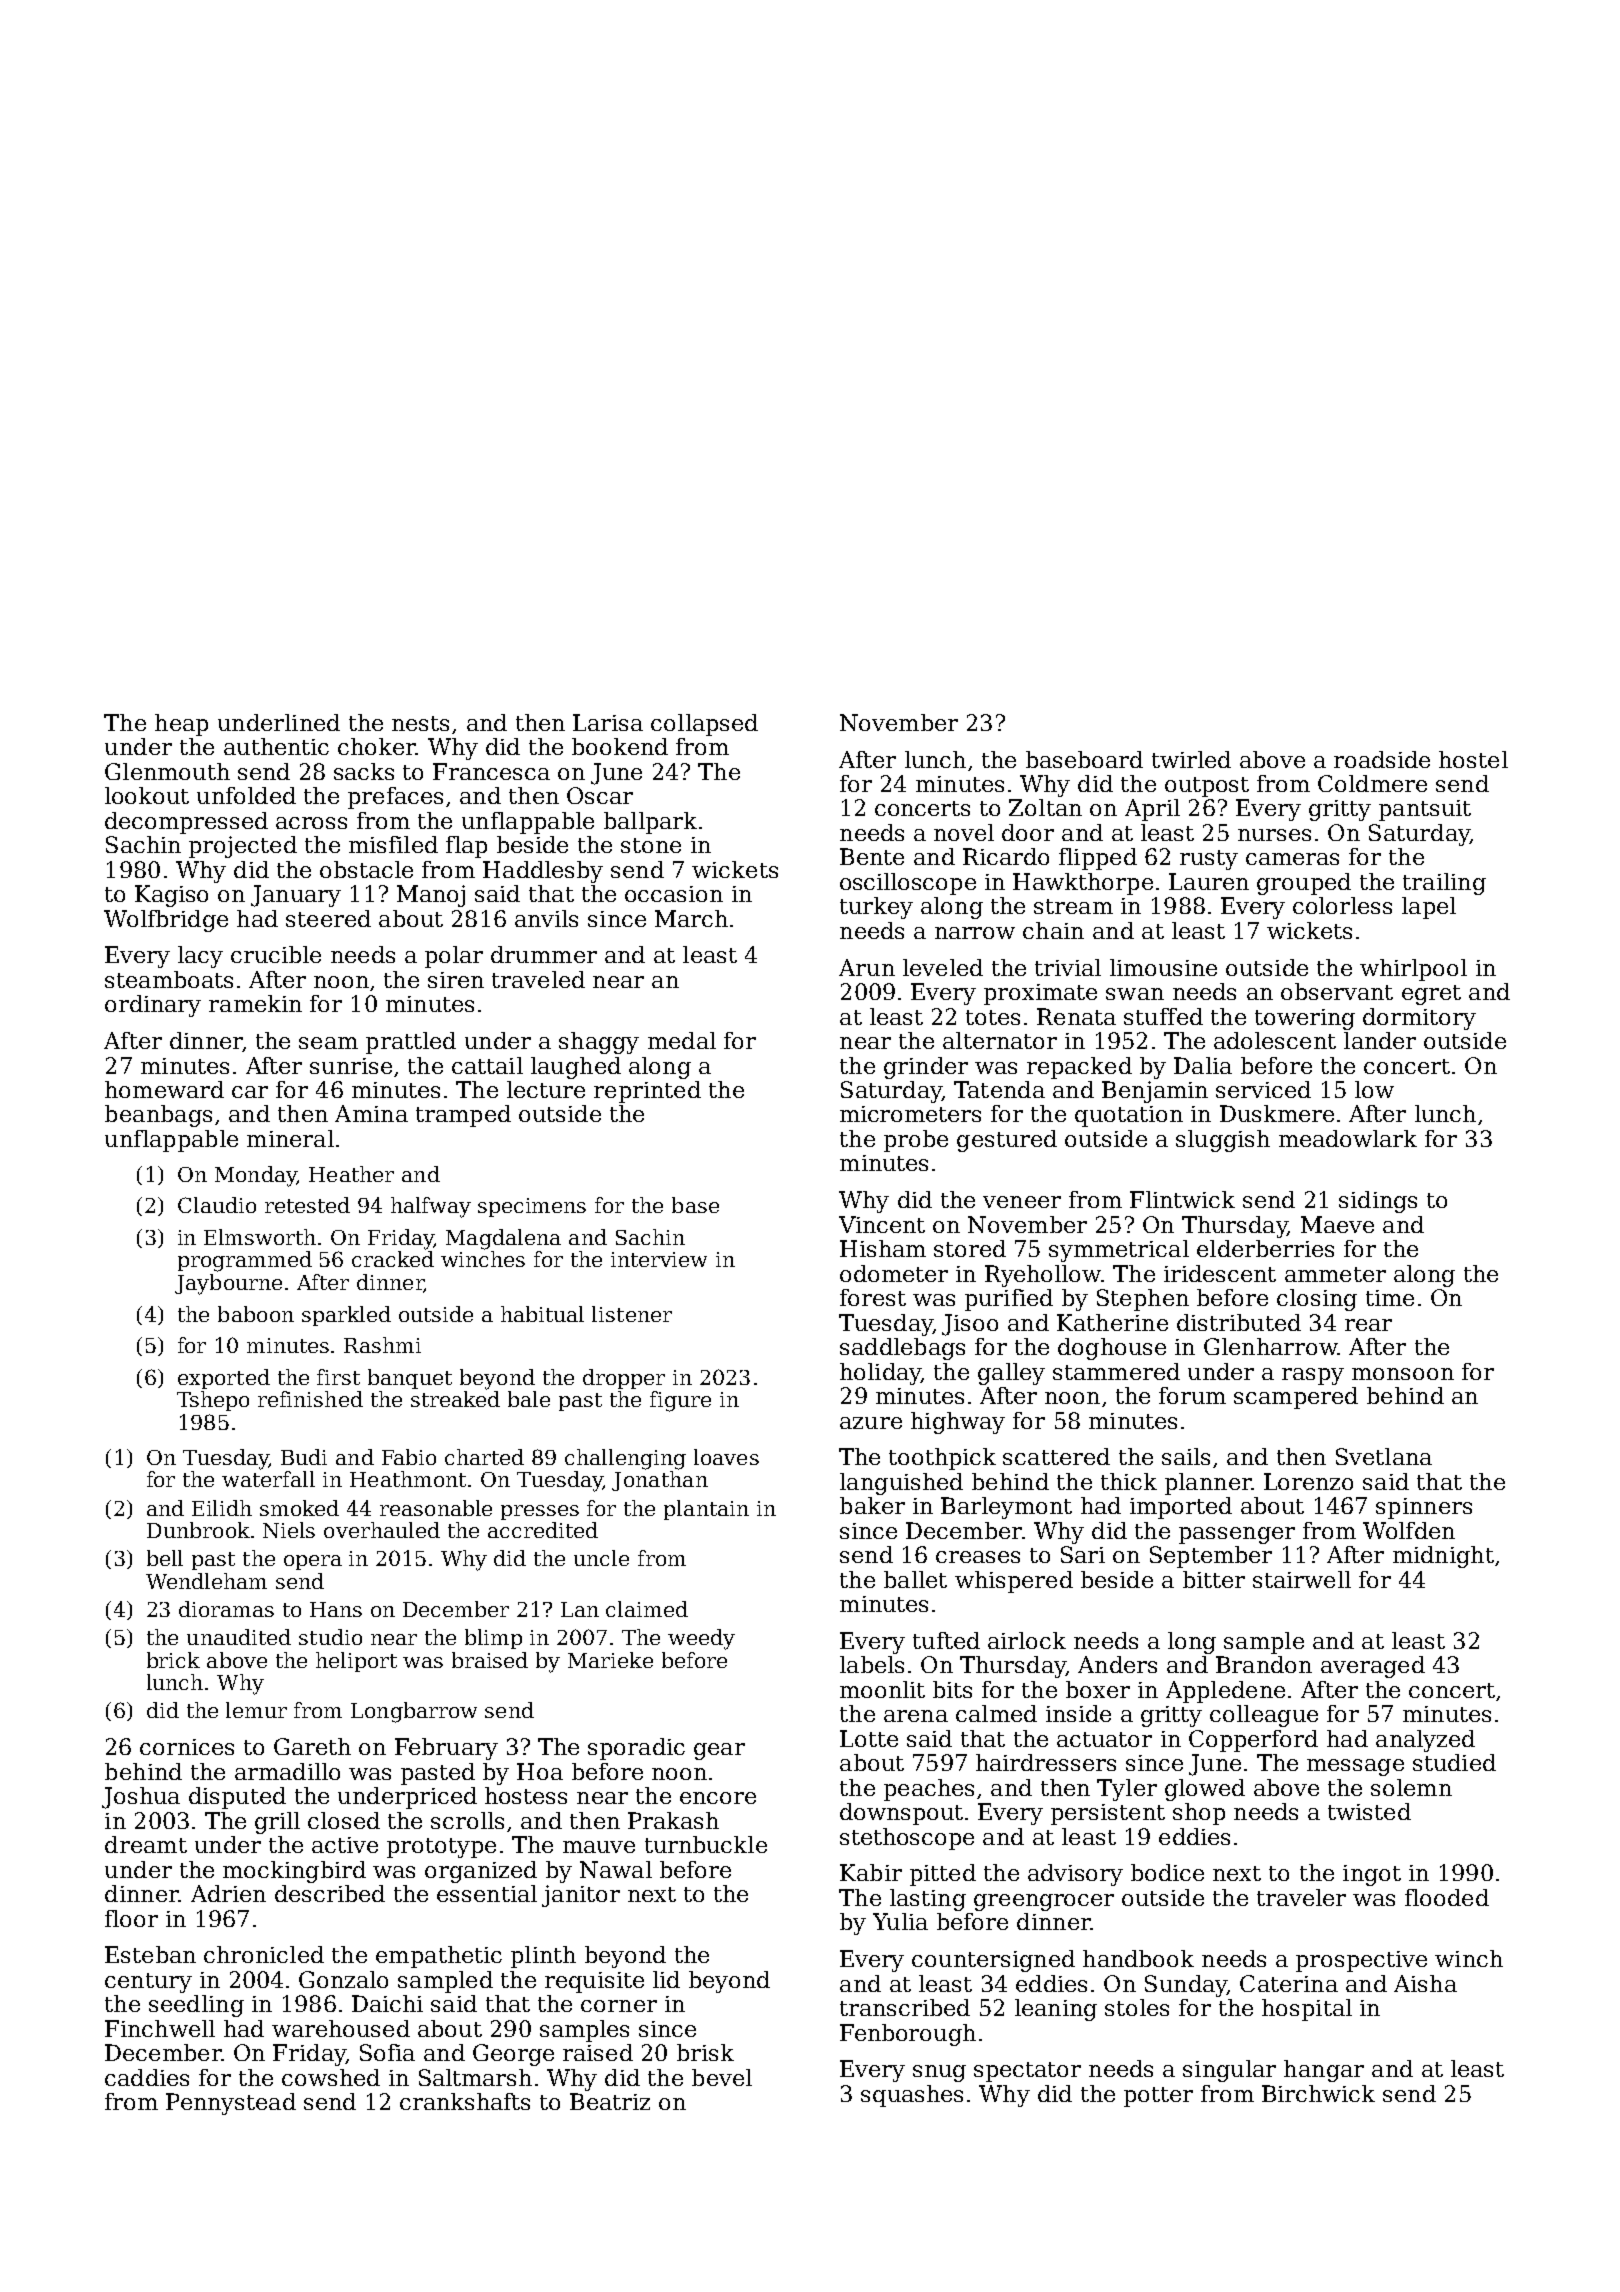 The width and height of the screenshot is (1620, 2292). I want to click on sidings, so click(1378, 1202).
